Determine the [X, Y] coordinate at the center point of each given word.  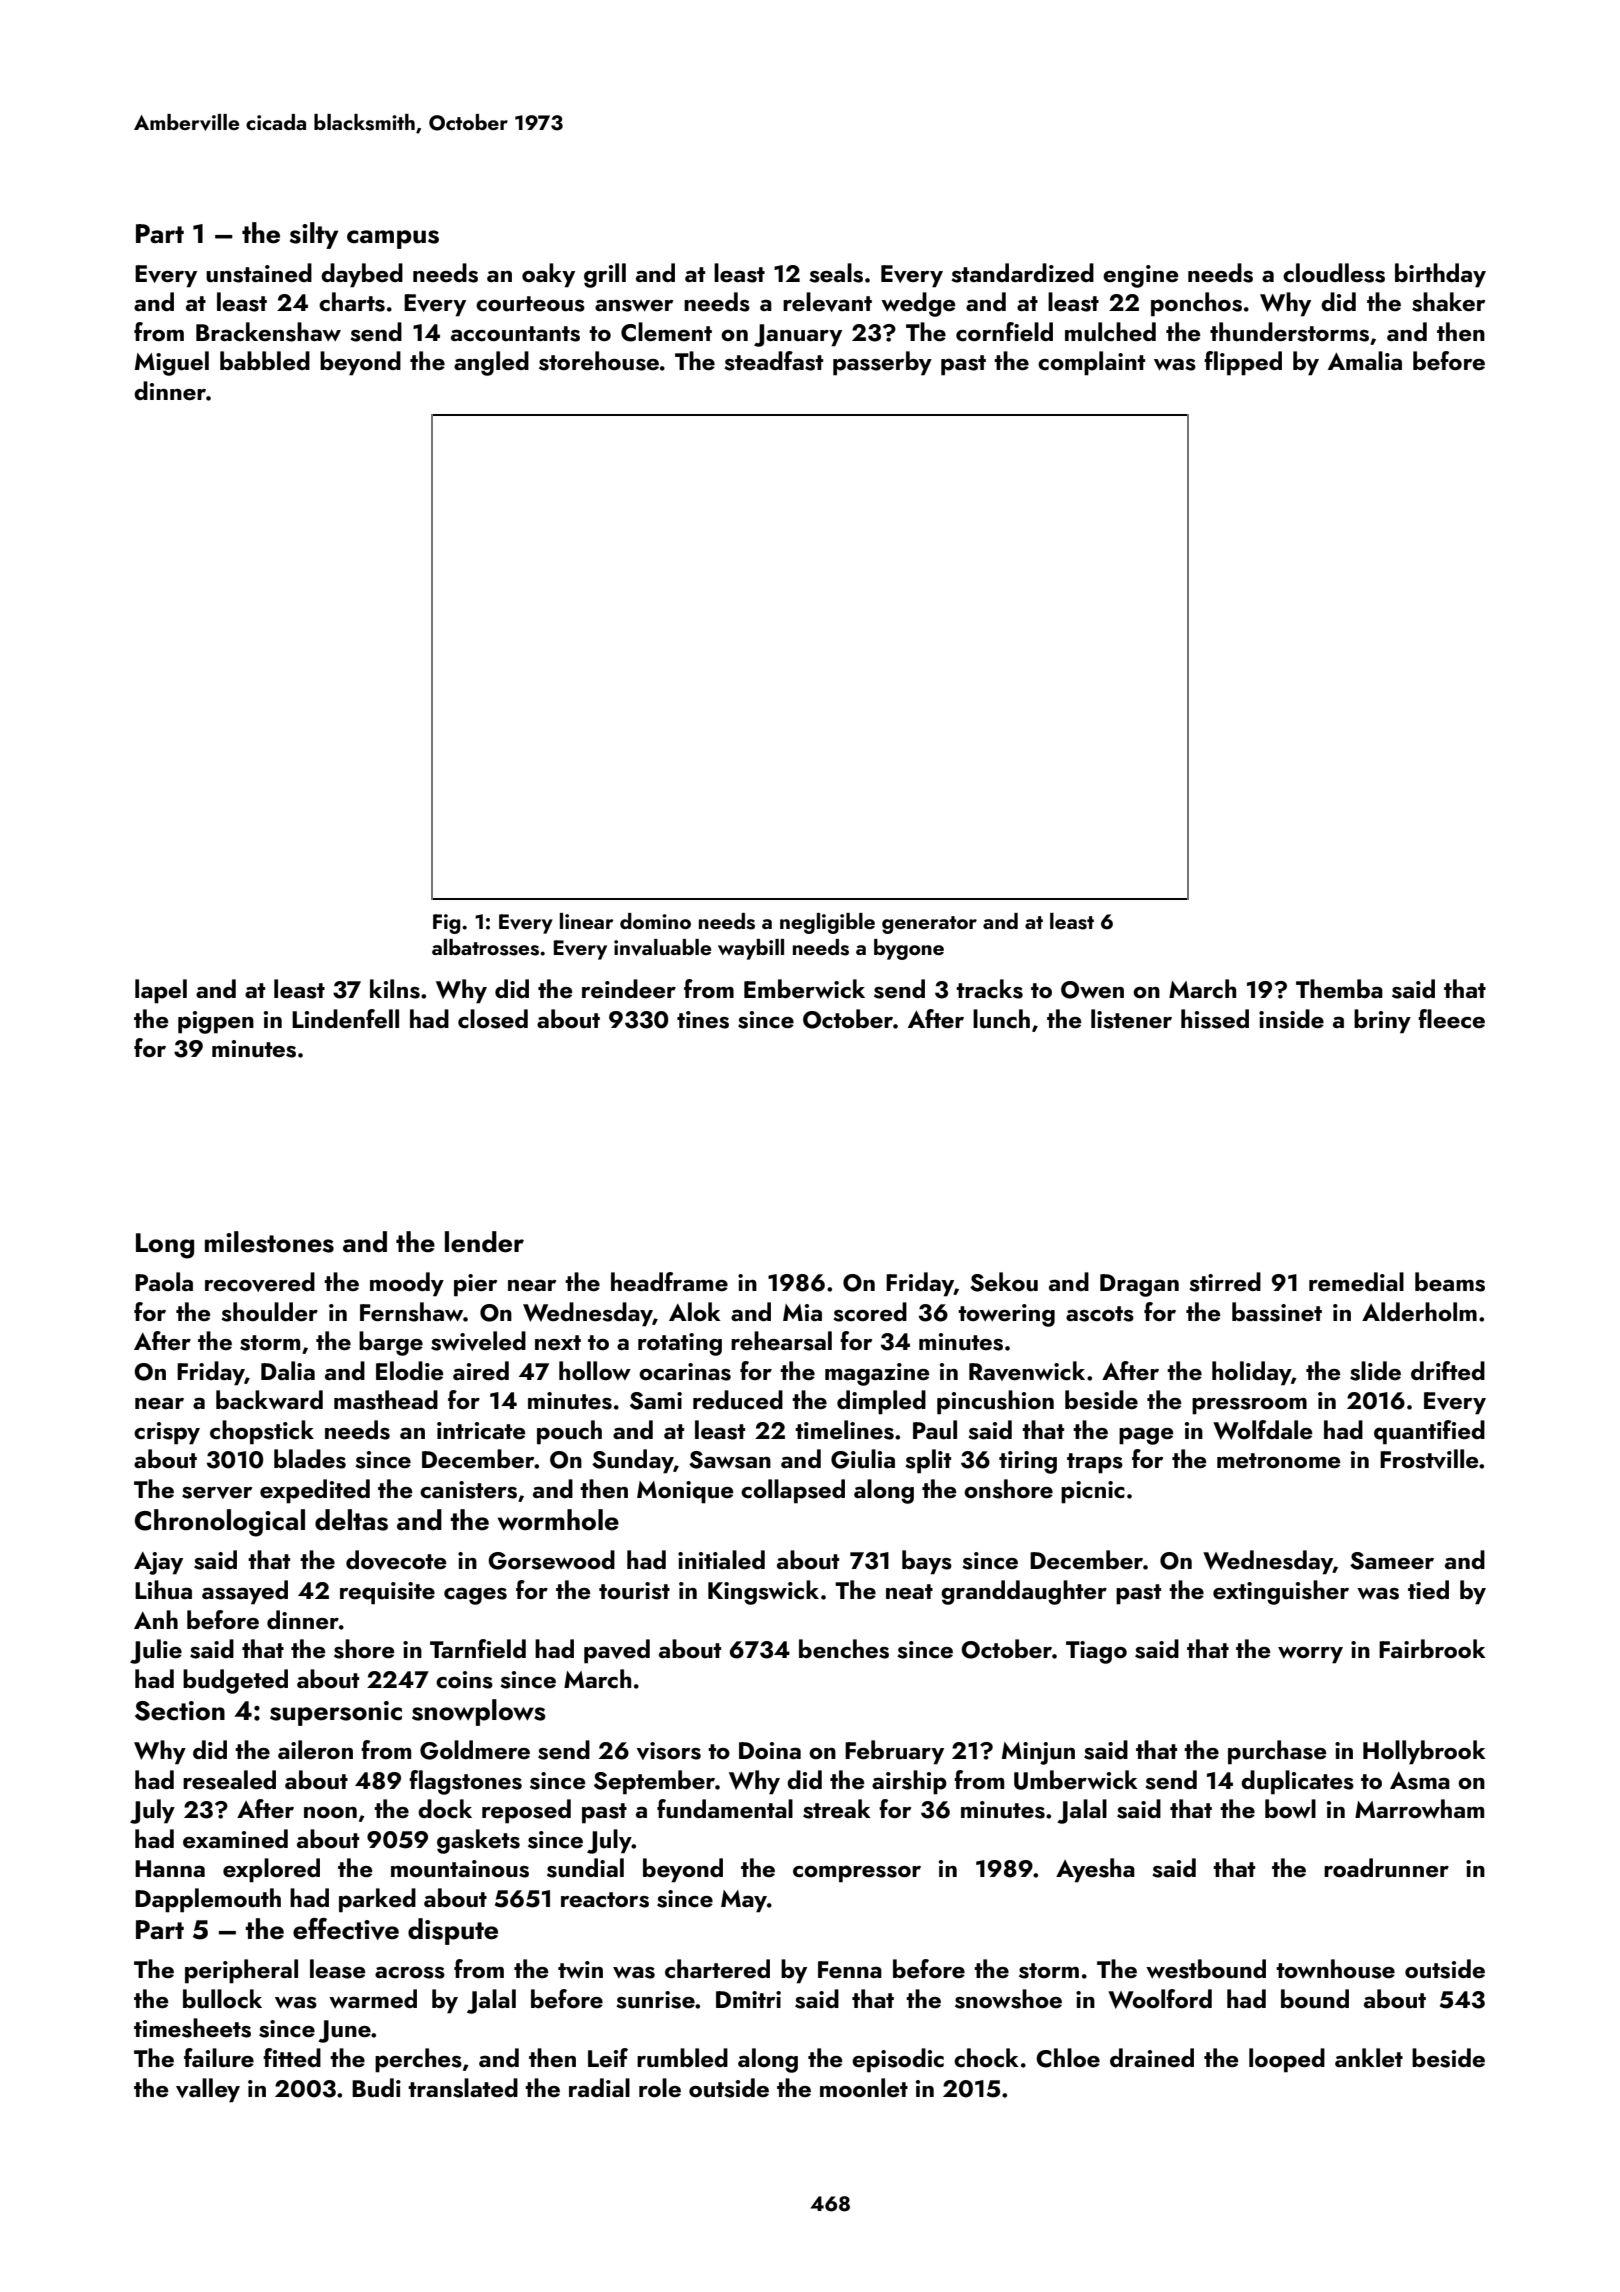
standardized [1022, 273]
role [660, 2087]
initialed [721, 1559]
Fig [446, 924]
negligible [827, 923]
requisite [387, 1593]
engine [1141, 276]
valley [208, 2090]
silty [314, 235]
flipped [1243, 363]
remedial [1356, 1281]
